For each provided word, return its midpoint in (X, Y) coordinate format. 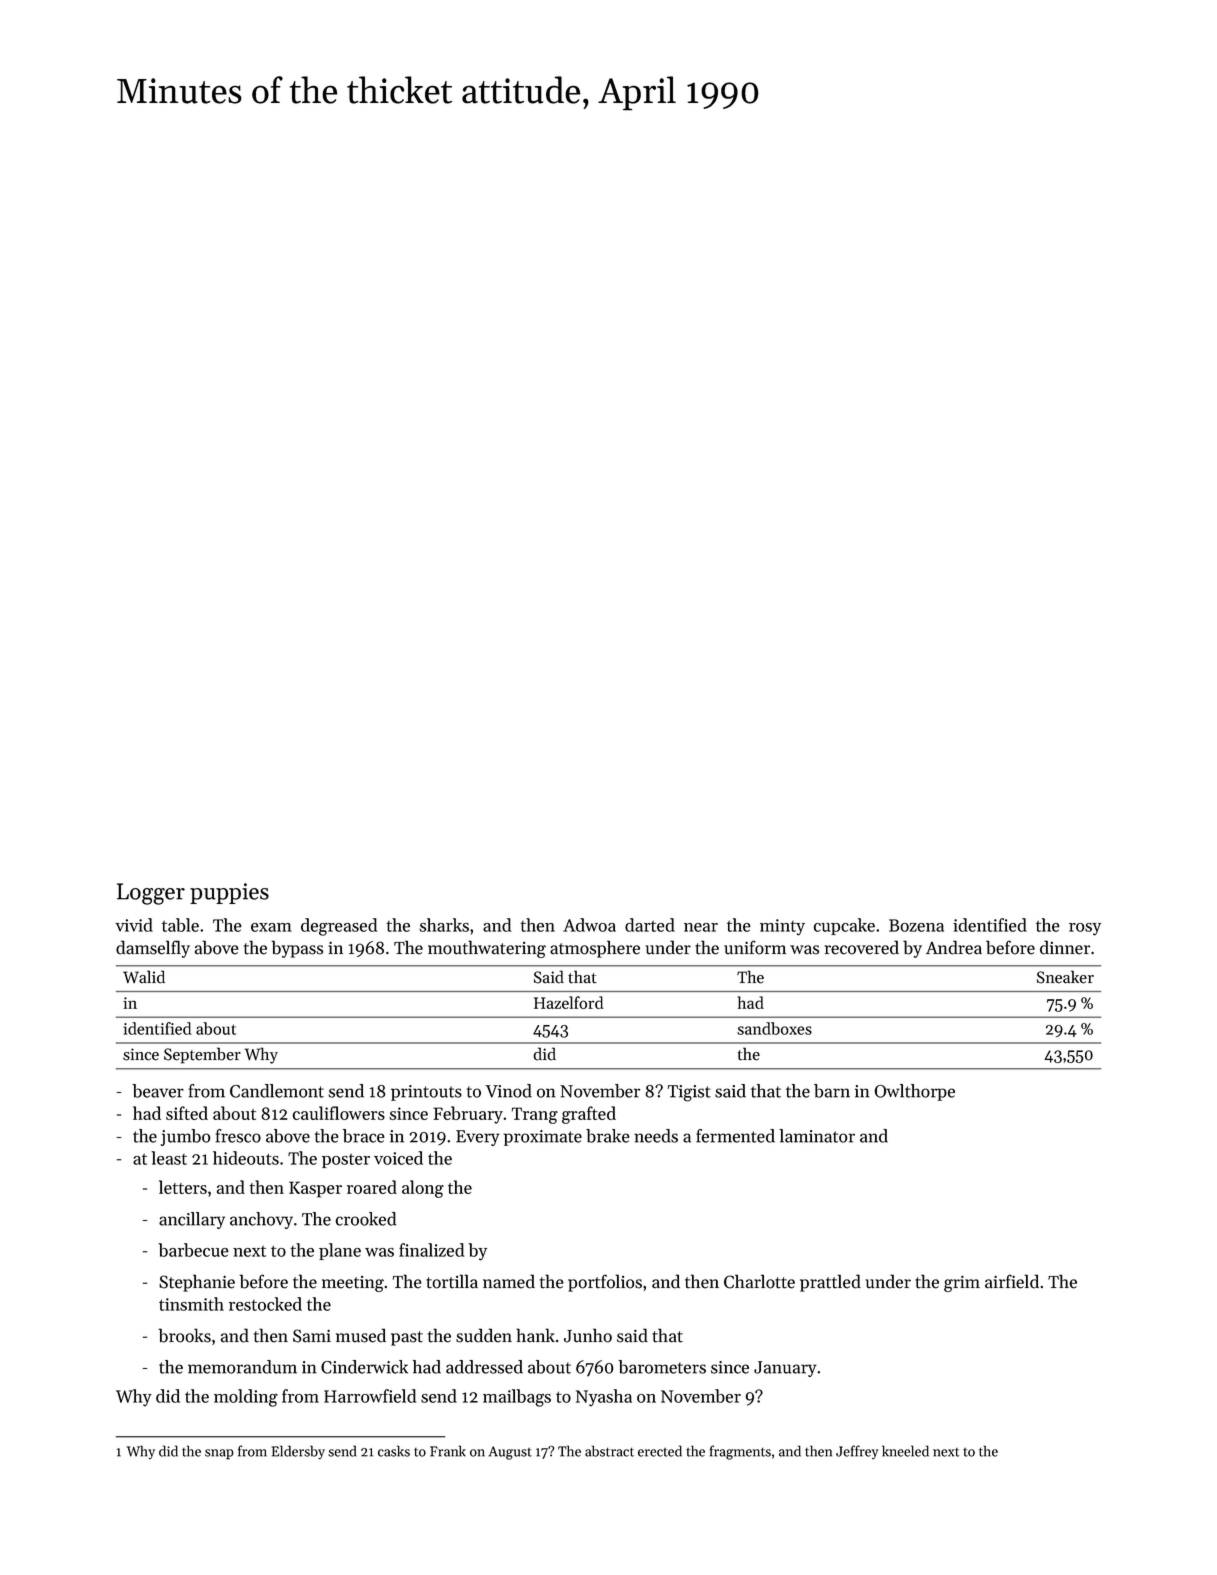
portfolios (605, 1283)
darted (650, 925)
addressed (484, 1367)
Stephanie (197, 1283)
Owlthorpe (914, 1092)
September (202, 1055)
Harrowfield (370, 1396)
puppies (229, 893)
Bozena (916, 925)
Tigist (689, 1093)
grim (962, 1284)
